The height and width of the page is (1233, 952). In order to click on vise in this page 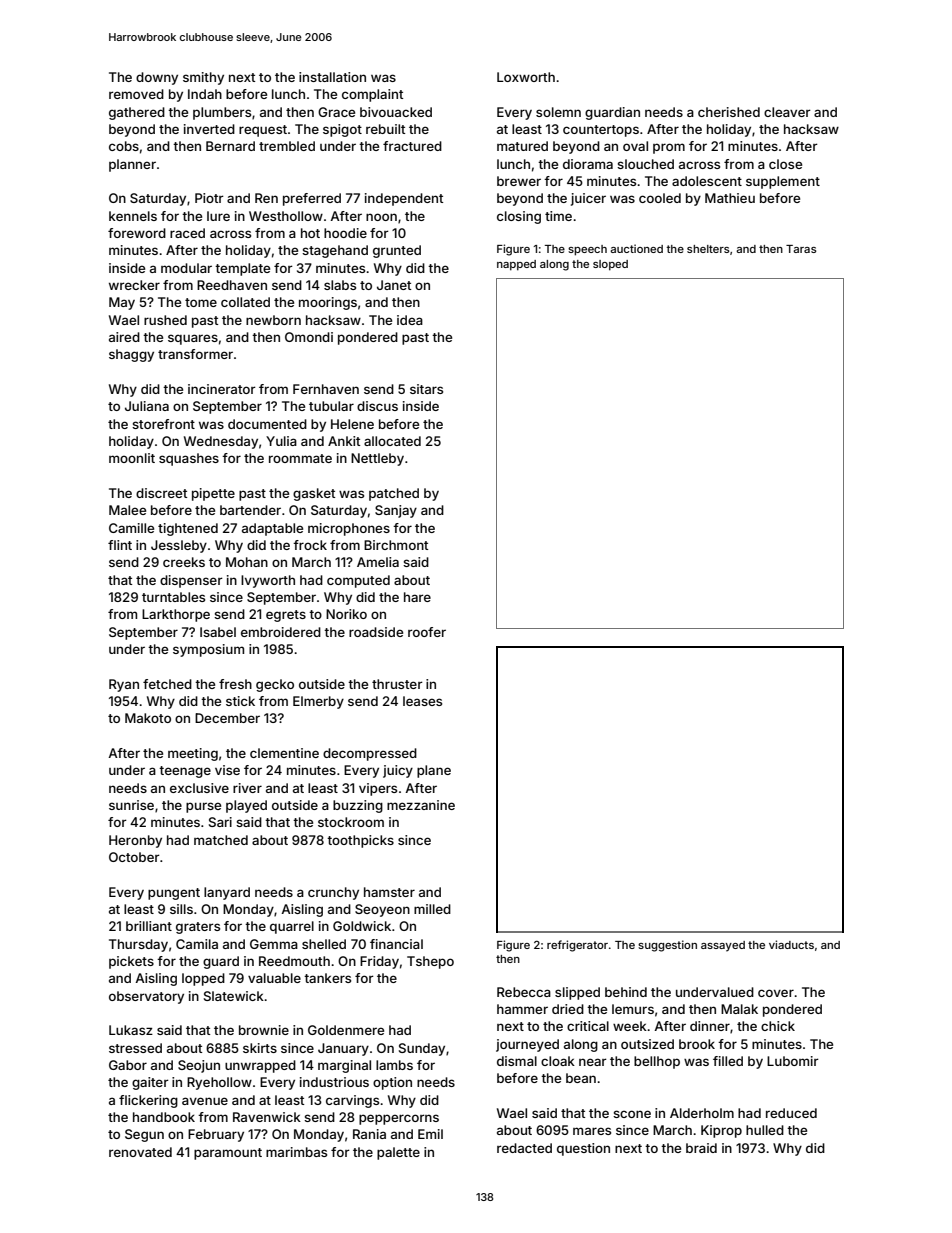, I will do `click(227, 770)`.
